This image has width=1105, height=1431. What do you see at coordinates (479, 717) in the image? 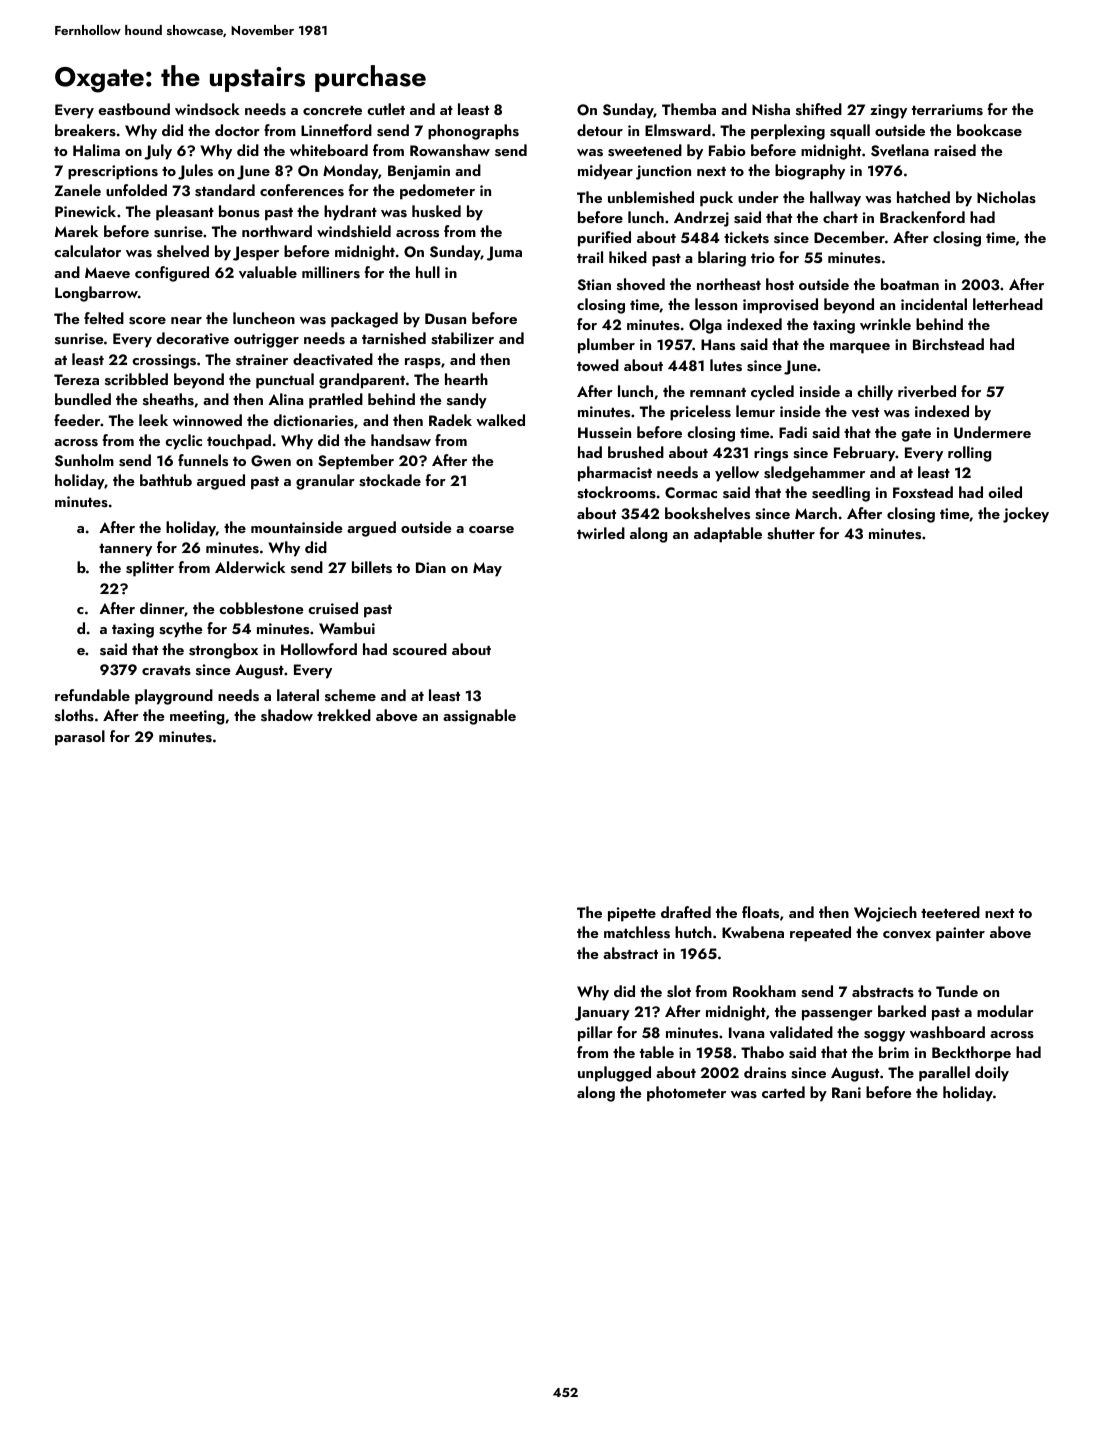
I see `assignable` at bounding box center [479, 717].
